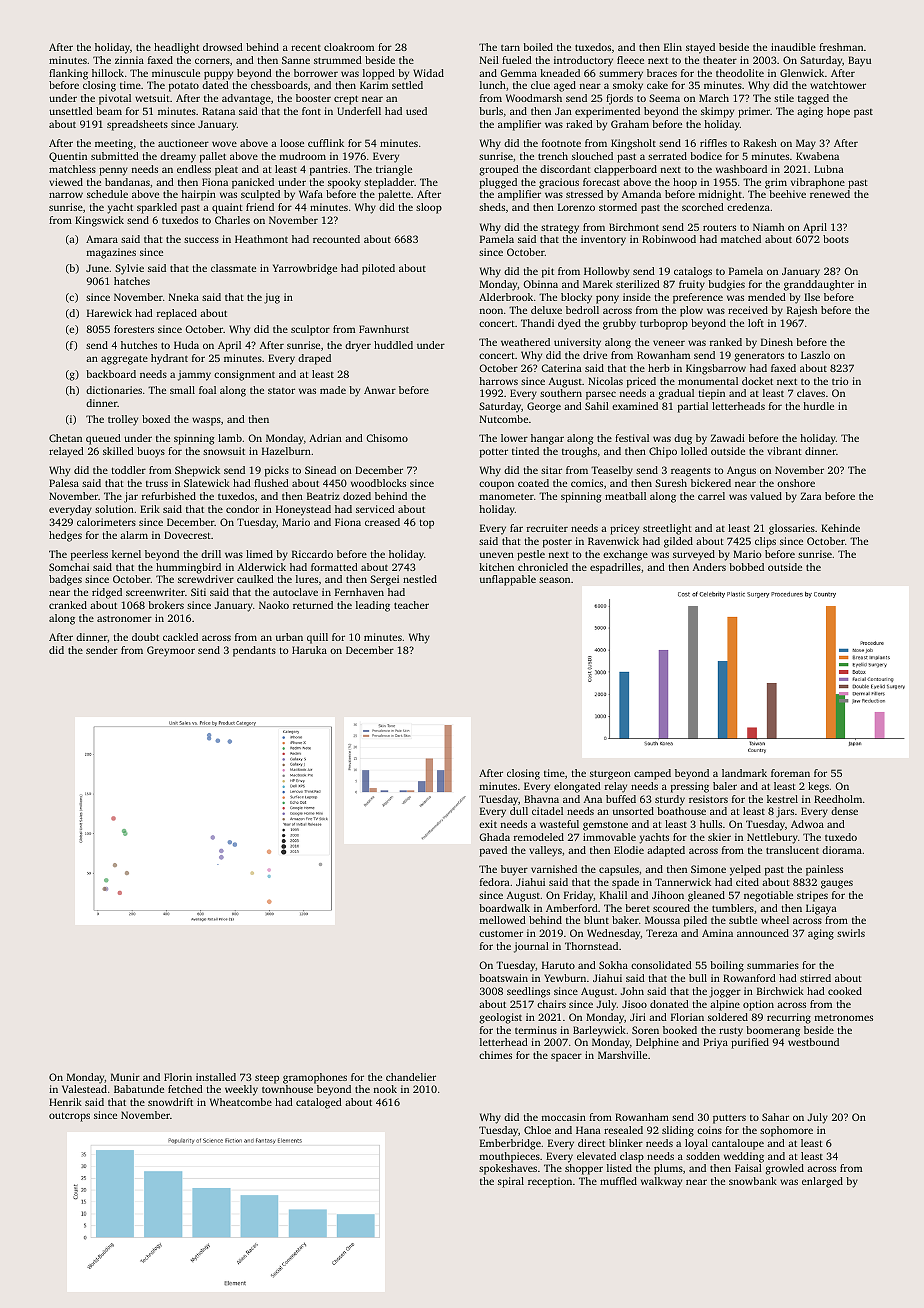 The height and width of the image is (1308, 924). What do you see at coordinates (394, 170) in the image?
I see `triangle` at bounding box center [394, 170].
